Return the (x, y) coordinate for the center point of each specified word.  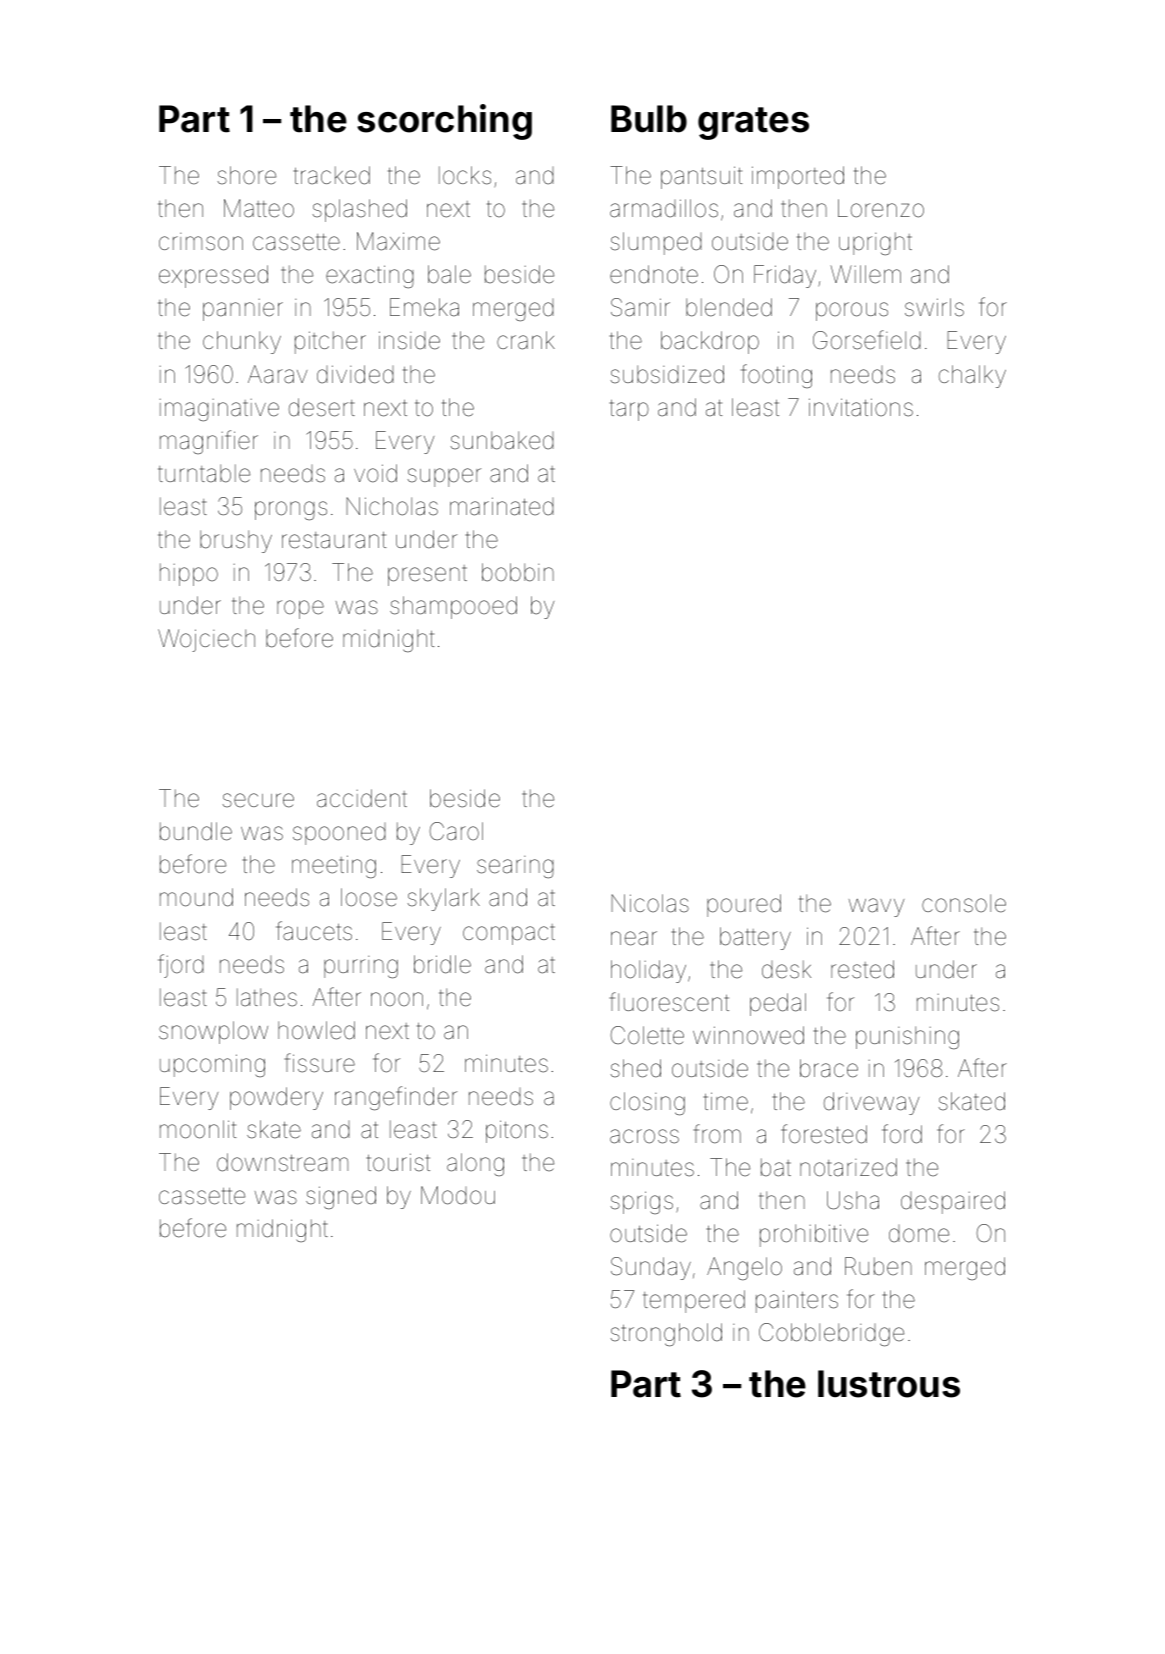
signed (341, 1197)
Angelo (744, 1268)
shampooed (453, 607)
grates (753, 123)
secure (258, 800)
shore (247, 175)
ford (902, 1134)
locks (465, 175)
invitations (861, 407)
